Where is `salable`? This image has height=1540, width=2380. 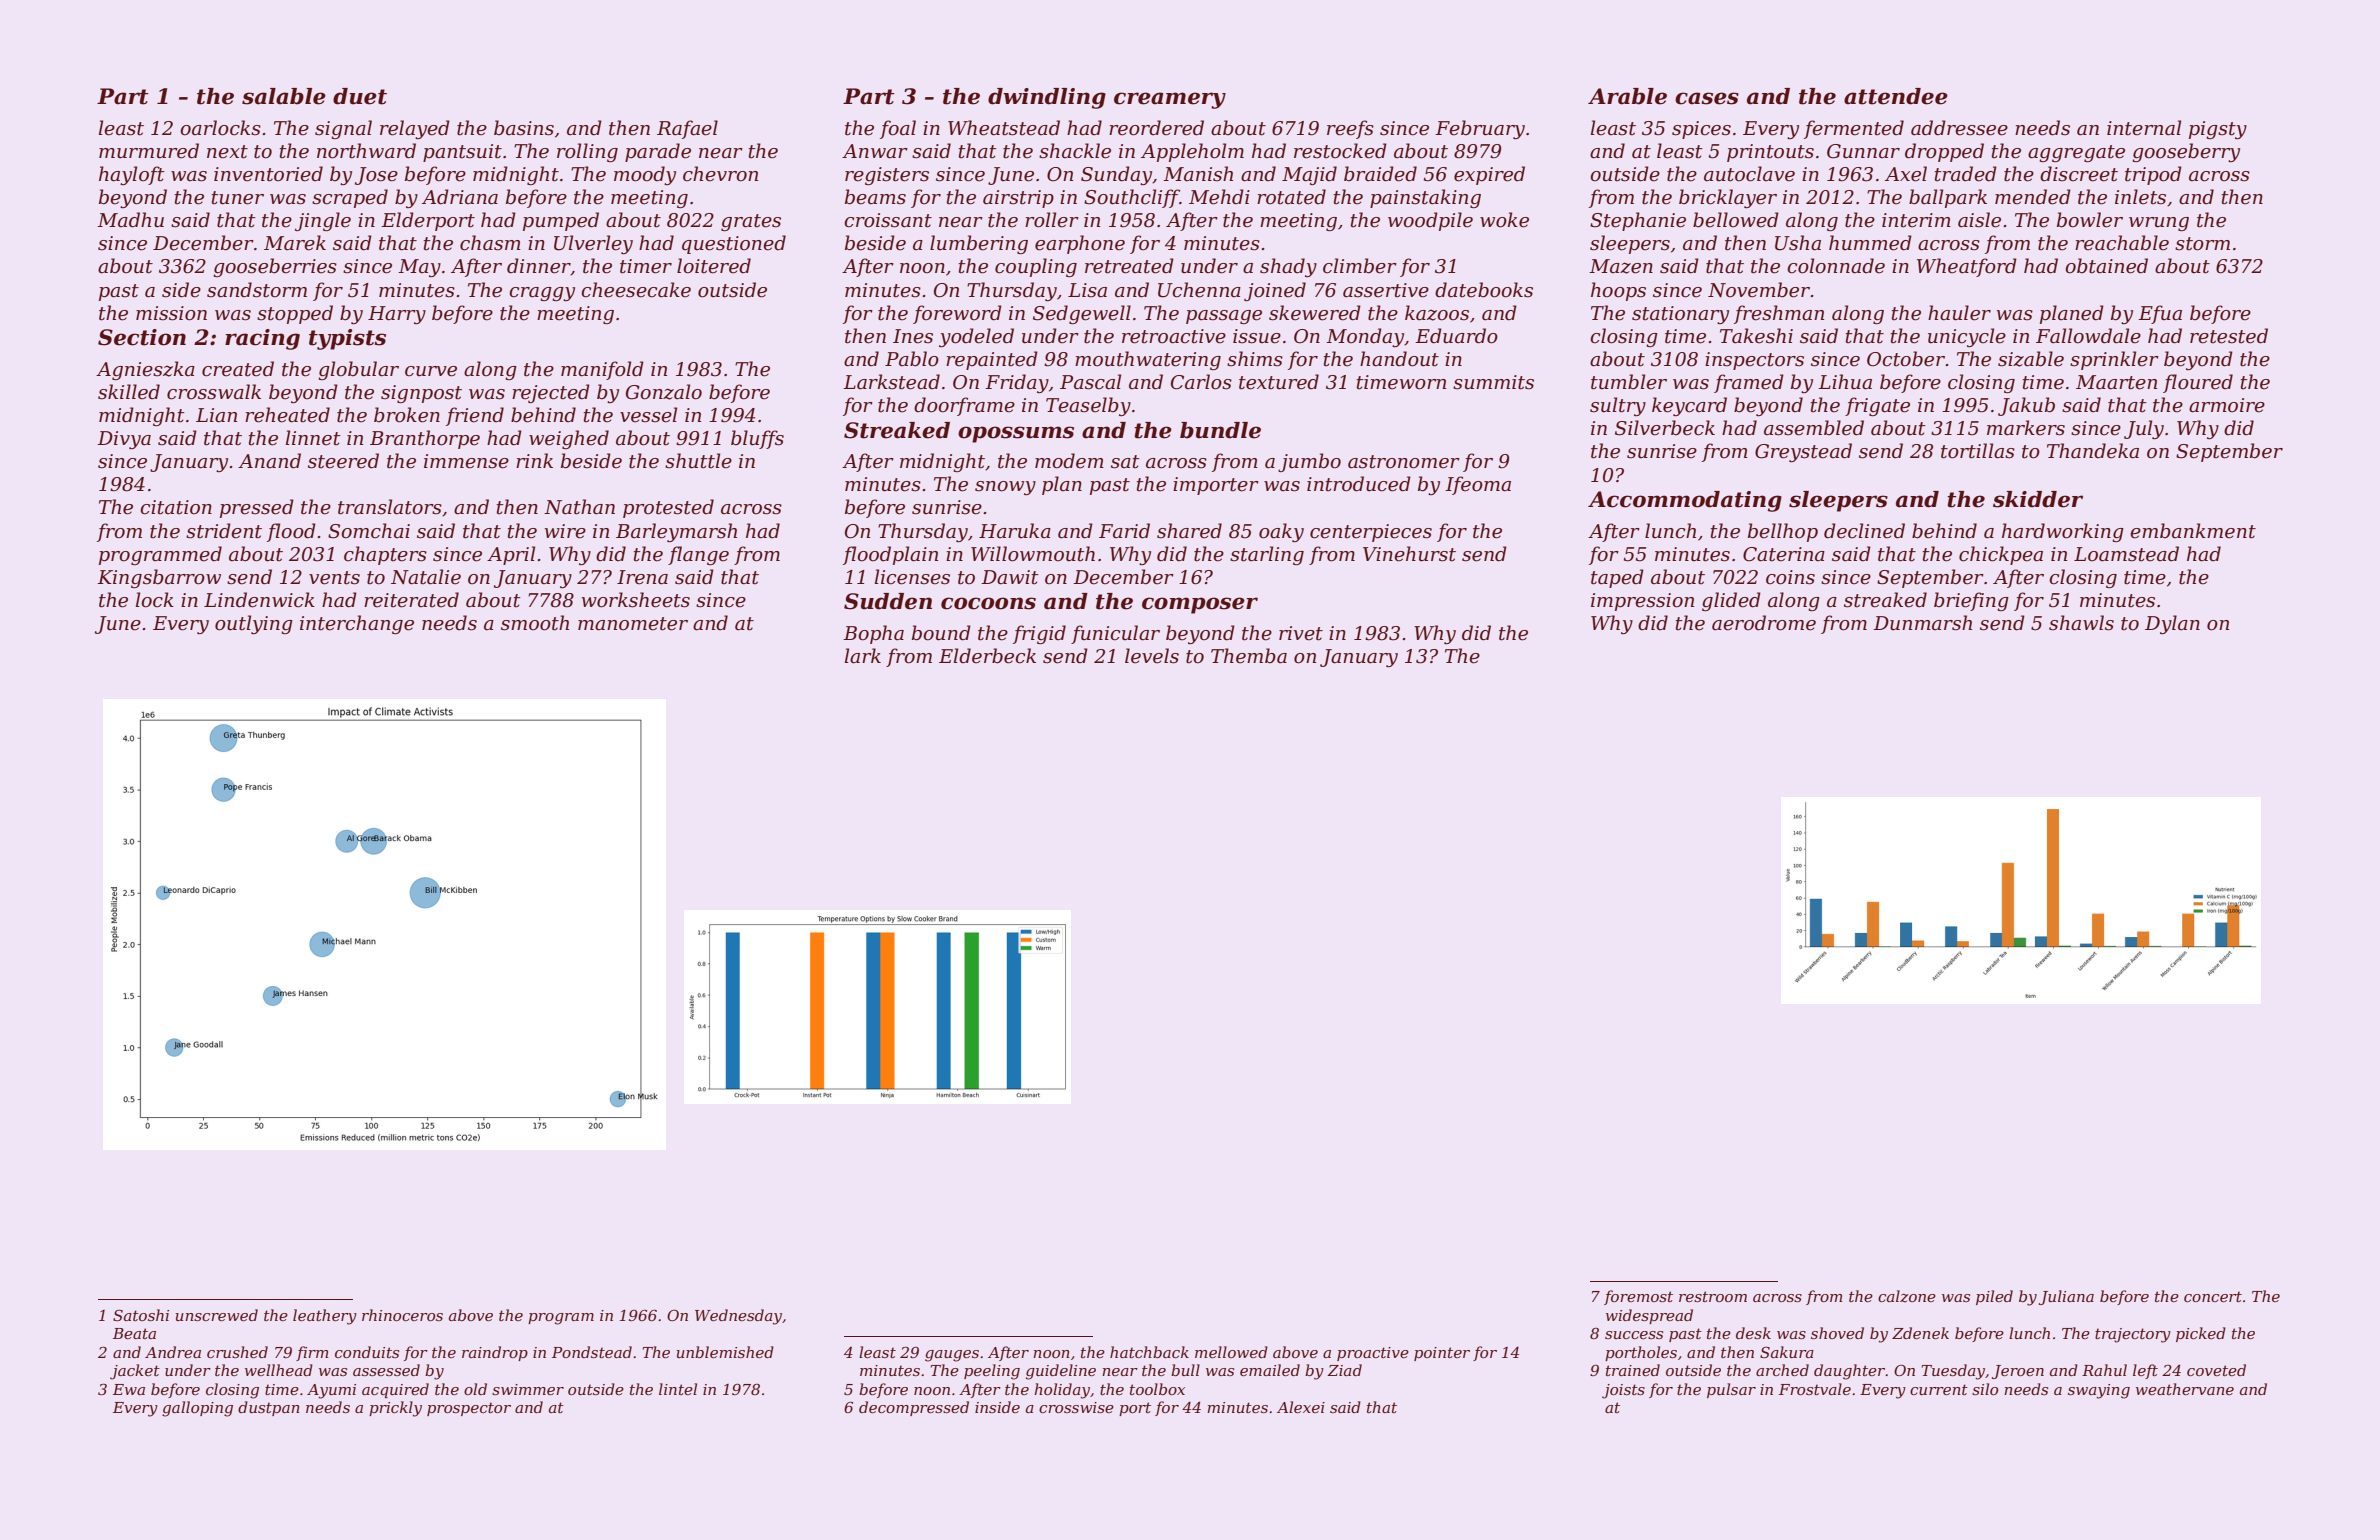
salable is located at coordinates (284, 96).
